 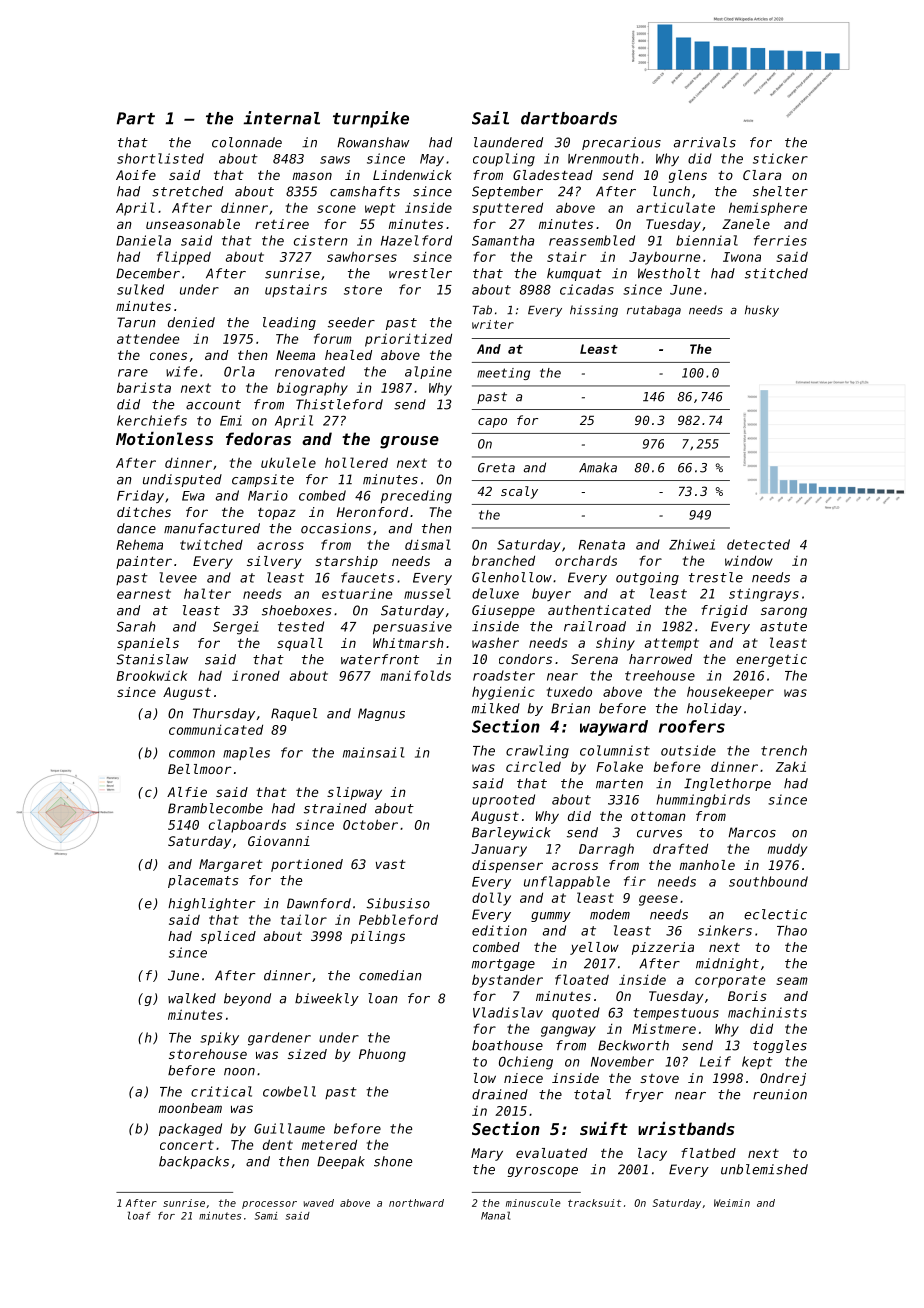 I want to click on vast, so click(x=391, y=864).
